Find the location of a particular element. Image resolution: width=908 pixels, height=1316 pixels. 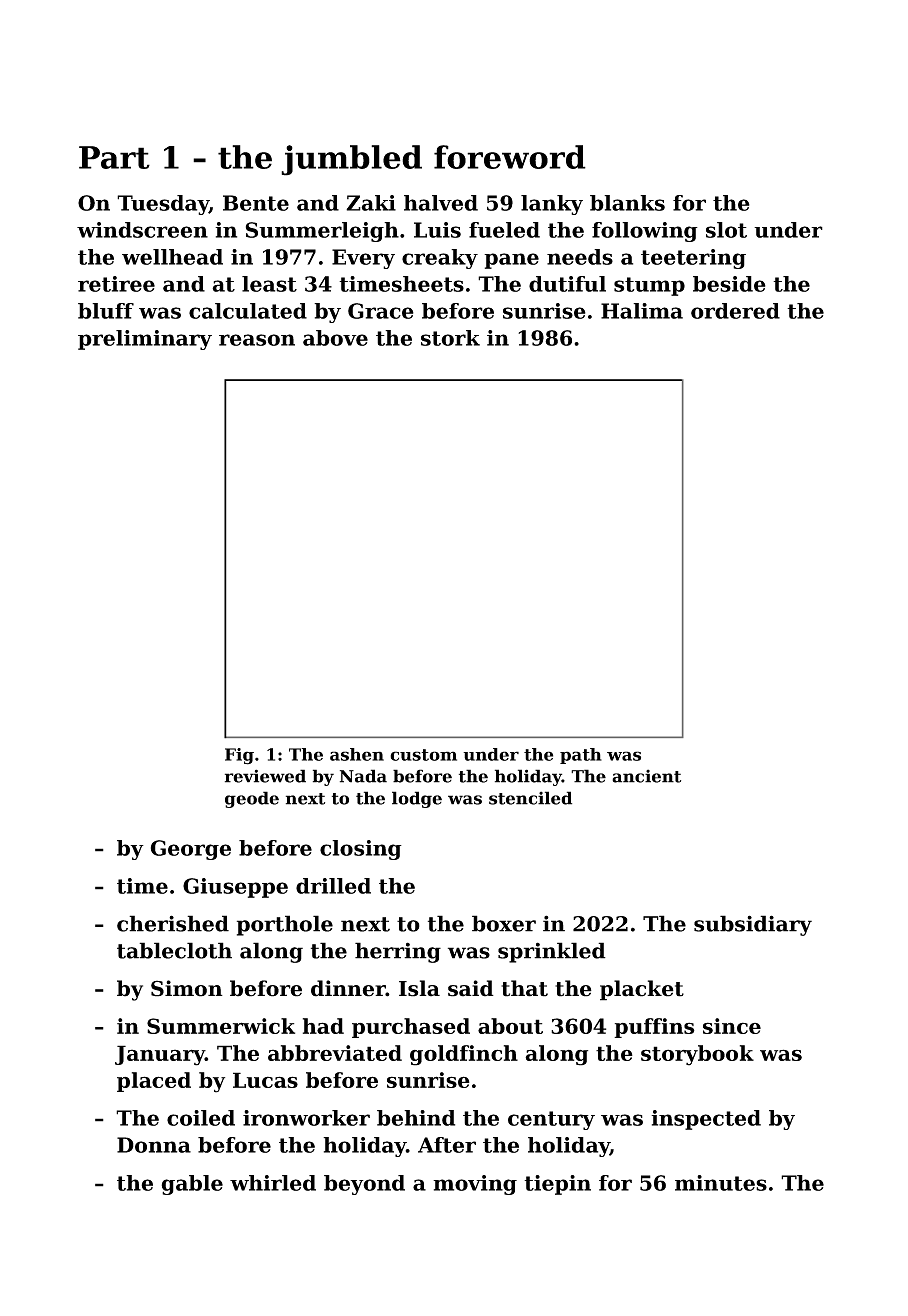

century is located at coordinates (551, 1120).
